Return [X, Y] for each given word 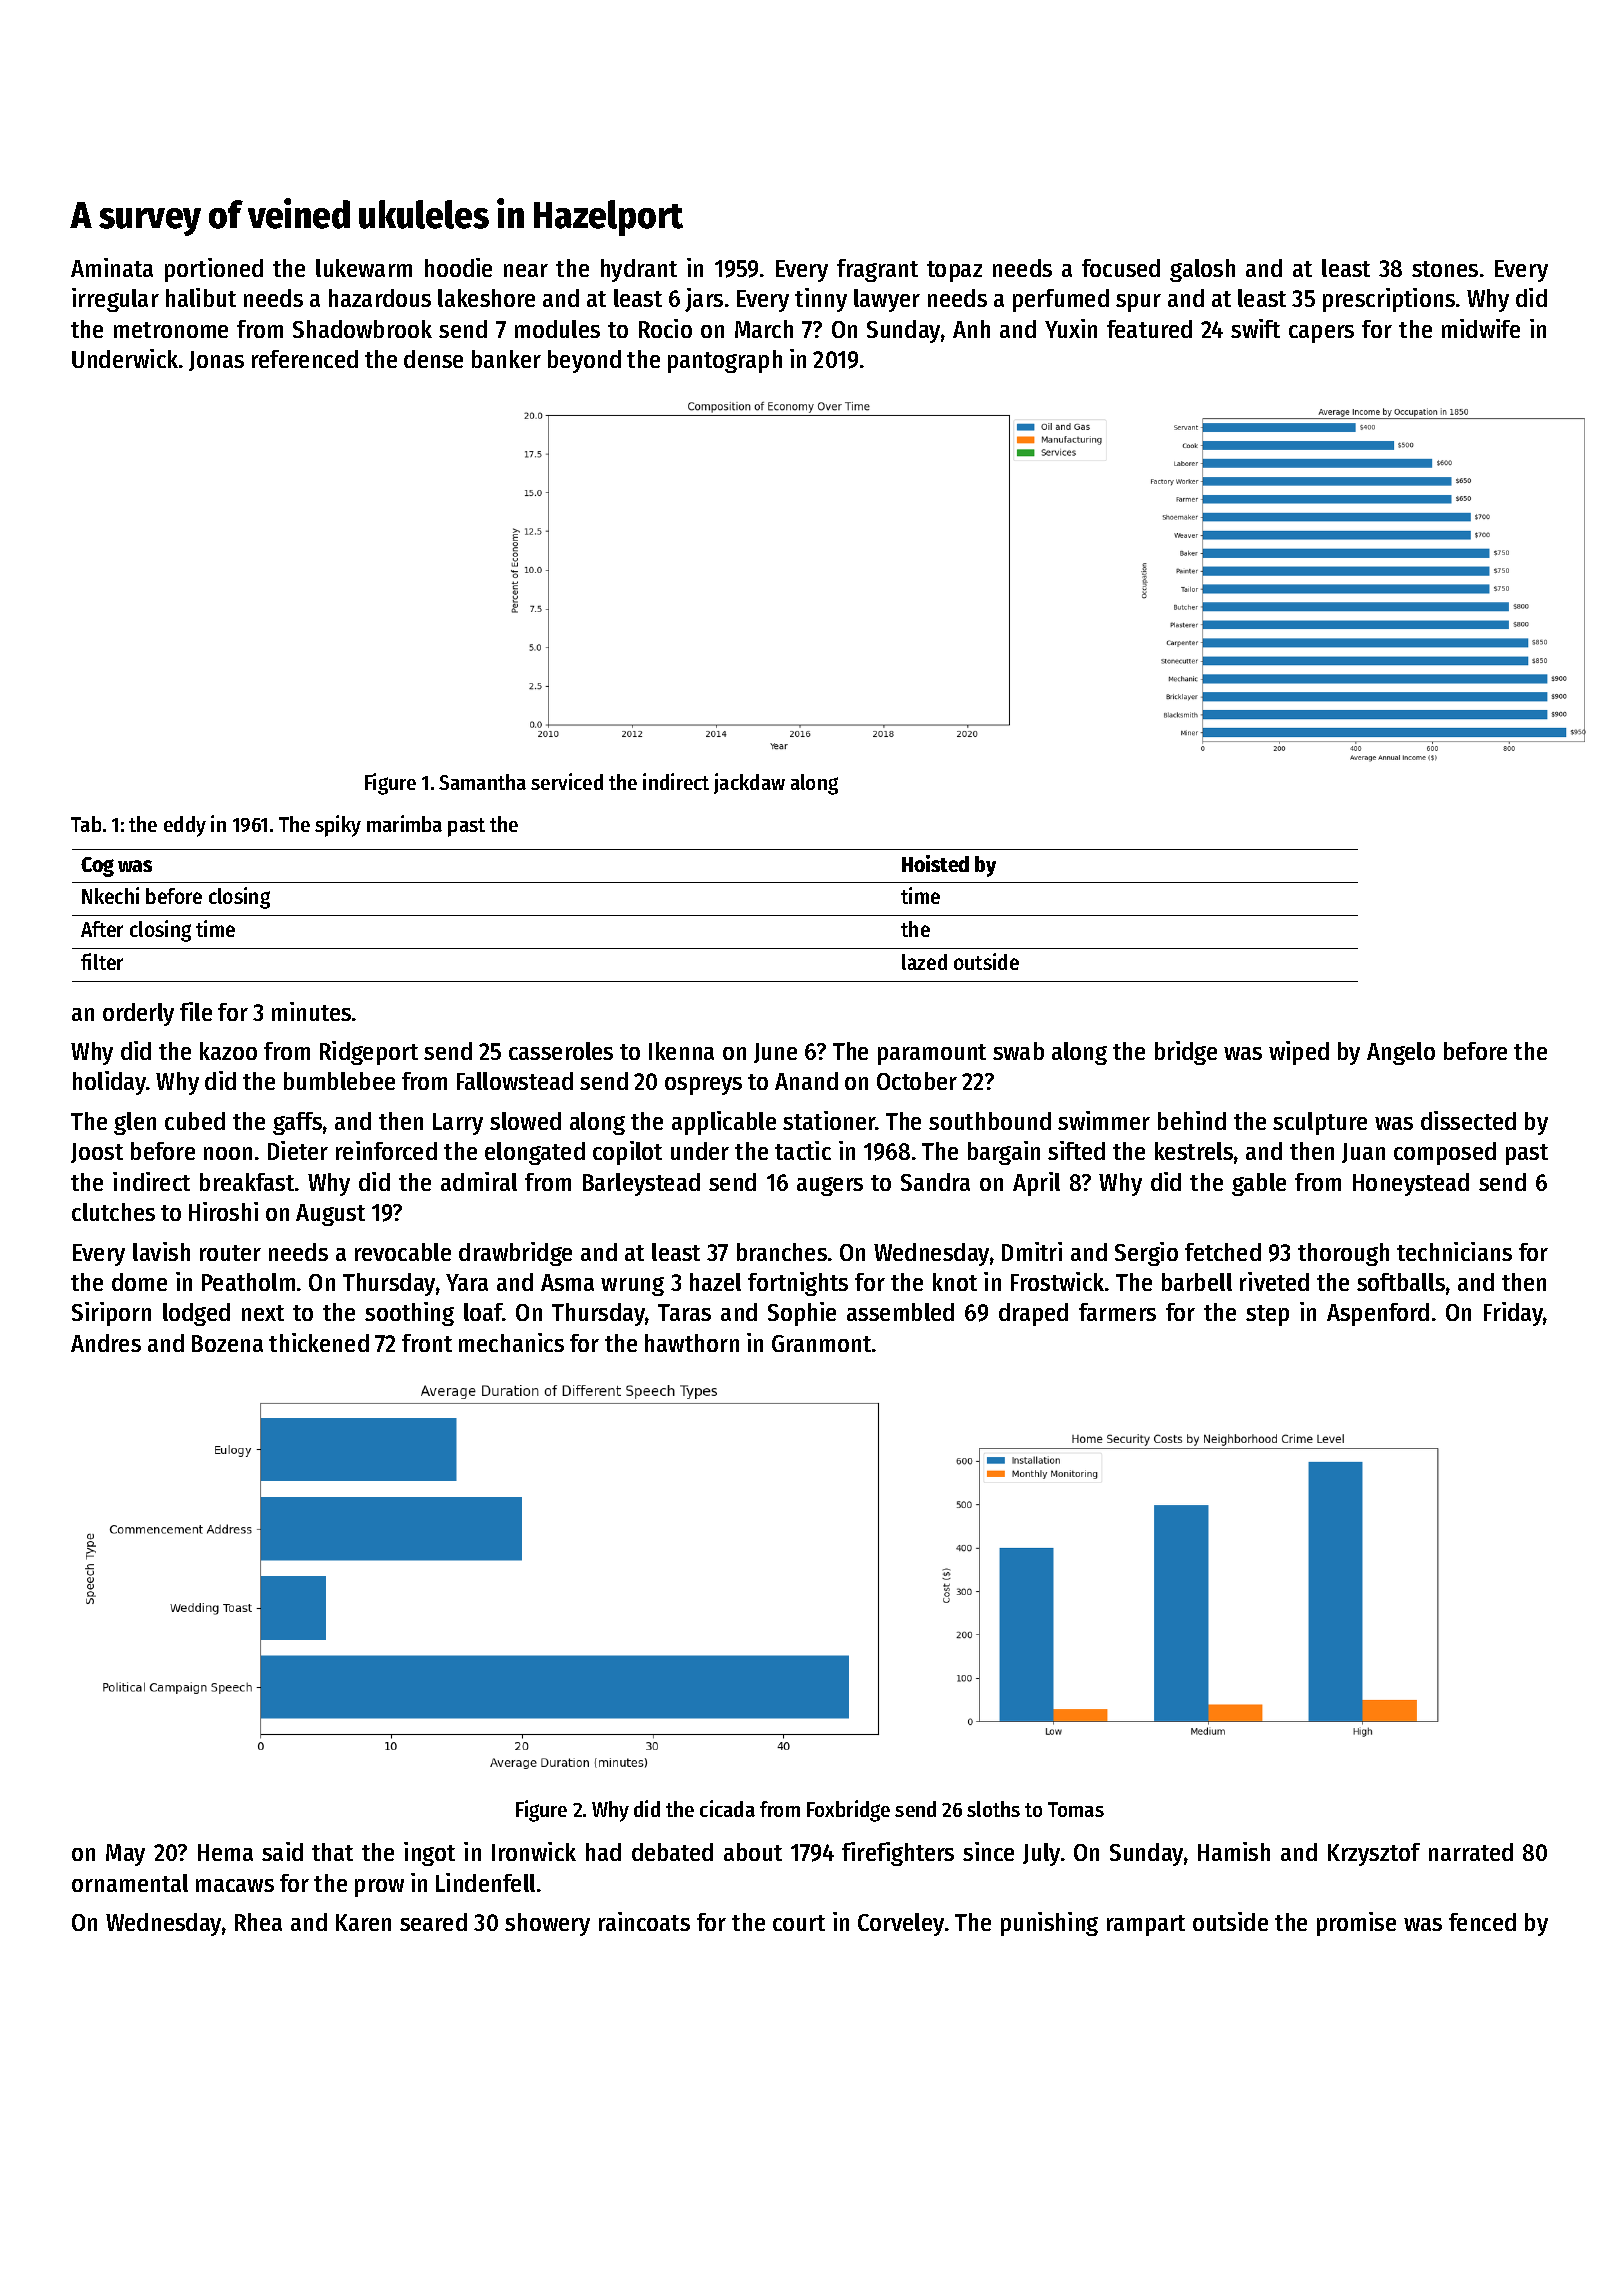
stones [1445, 269]
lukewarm [364, 268]
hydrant [639, 270]
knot [955, 1282]
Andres [106, 1343]
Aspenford [1378, 1314]
